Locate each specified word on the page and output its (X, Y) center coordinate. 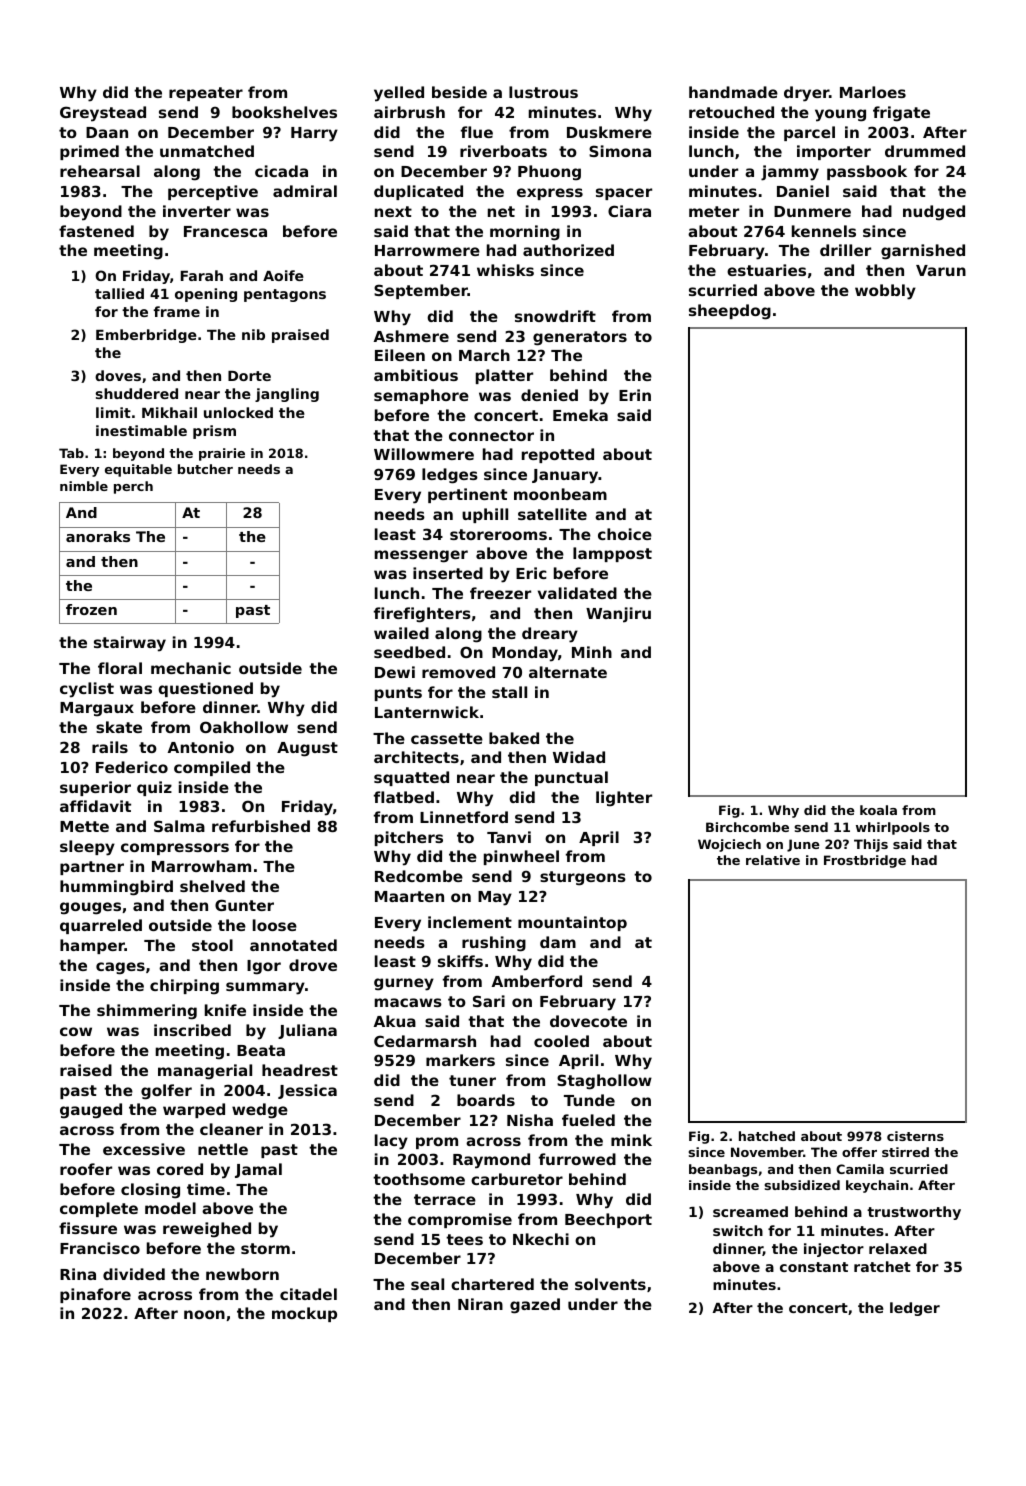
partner (92, 868)
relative (773, 860)
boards (486, 1100)
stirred (905, 1152)
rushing (494, 944)
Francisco (100, 1248)
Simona (620, 151)
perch (133, 487)
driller (845, 250)
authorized (568, 250)
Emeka (580, 415)
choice (625, 534)
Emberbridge (146, 336)
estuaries (766, 270)
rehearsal (100, 171)
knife (225, 1010)
